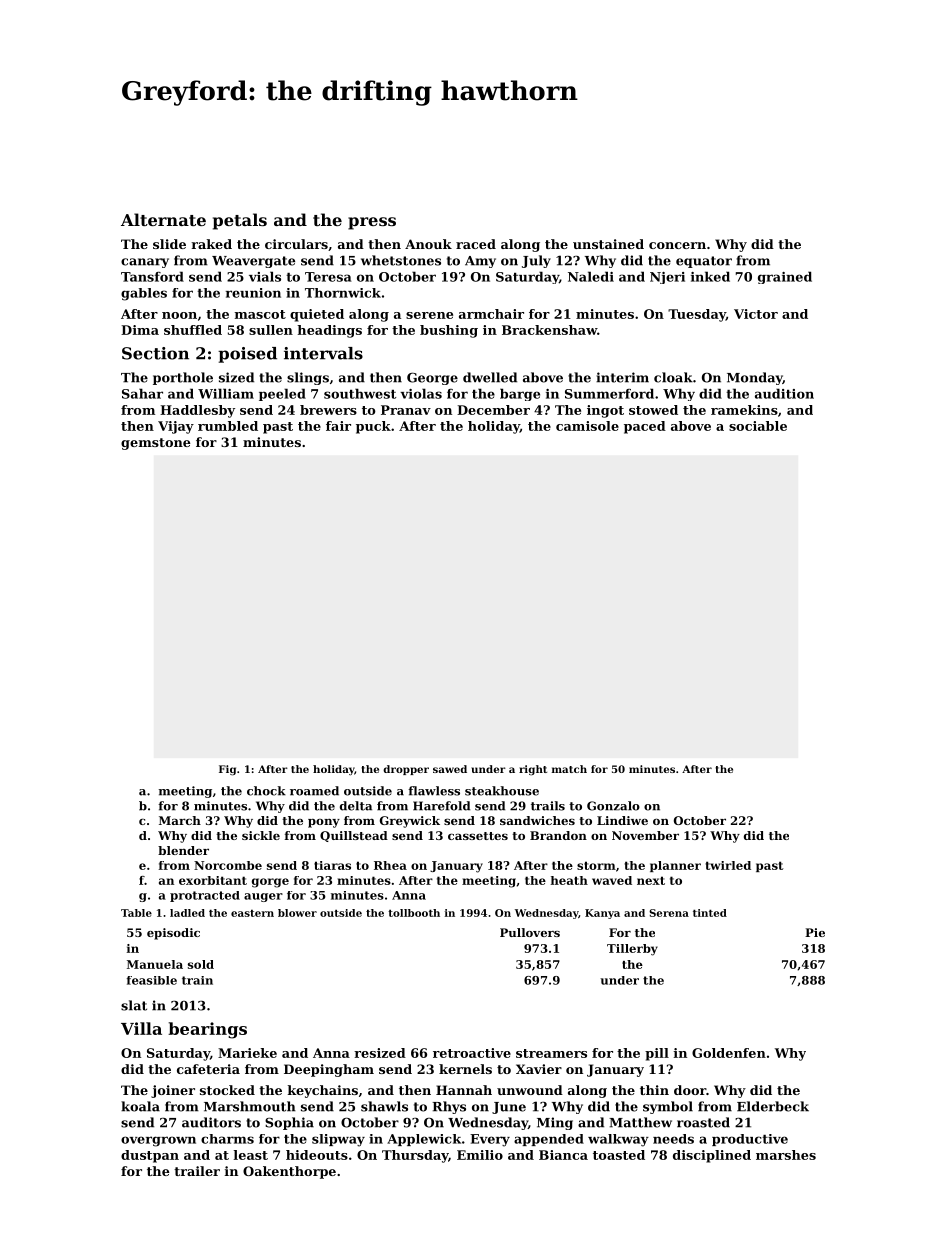 This screenshot has height=1233, width=952. Describe the element at coordinates (173, 1091) in the screenshot. I see `joiner` at that location.
